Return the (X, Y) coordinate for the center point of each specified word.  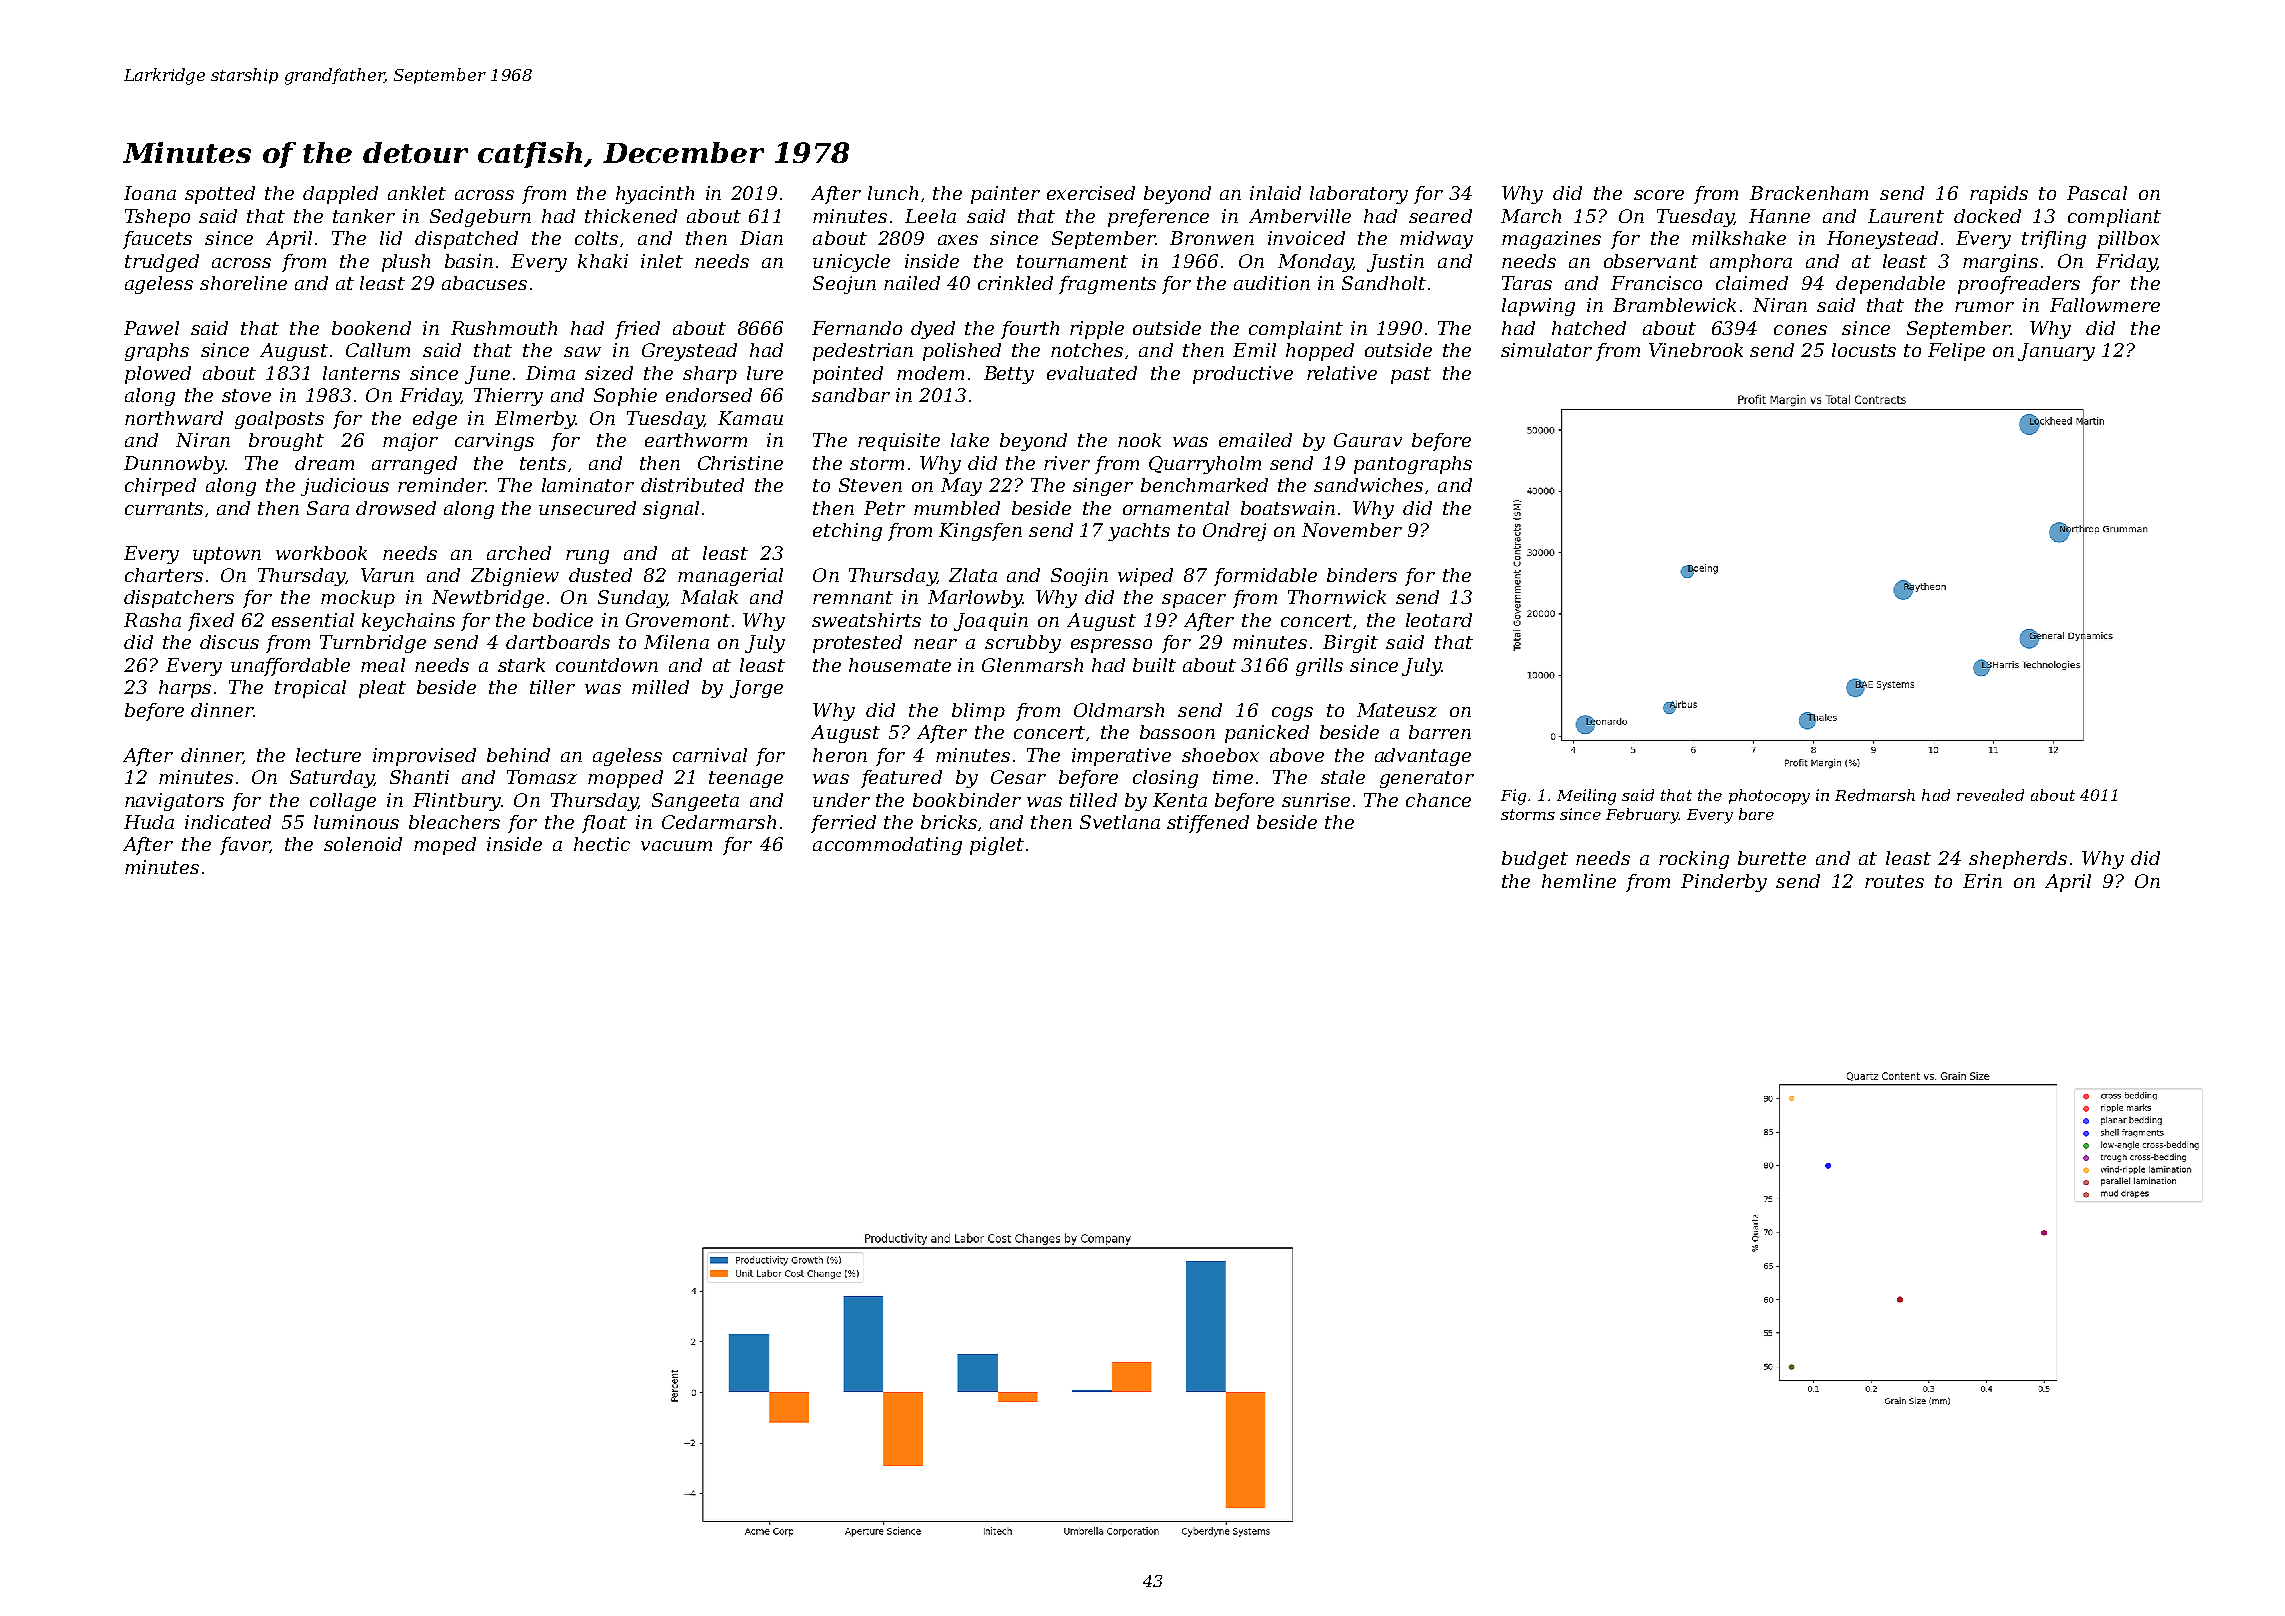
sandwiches (1368, 485)
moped (445, 846)
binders (1362, 575)
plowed (158, 375)
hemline (1579, 881)
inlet (662, 261)
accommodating (887, 846)
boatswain (1288, 508)
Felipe (1956, 352)
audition (1272, 283)
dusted (600, 575)
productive (1243, 375)
